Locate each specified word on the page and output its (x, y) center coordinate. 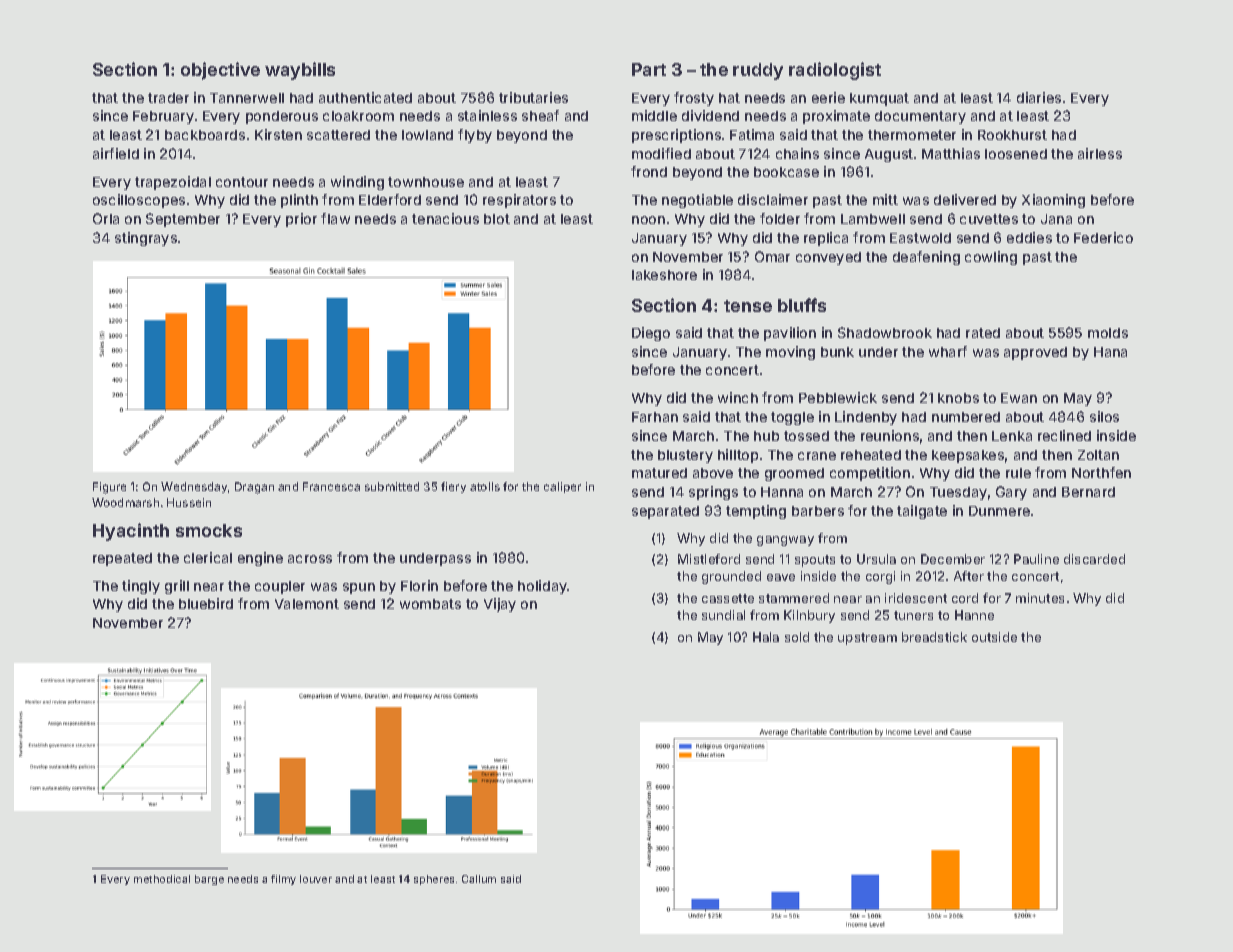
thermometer (912, 135)
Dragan (254, 488)
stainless (487, 115)
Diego (651, 334)
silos (1104, 416)
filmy (283, 880)
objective (220, 71)
